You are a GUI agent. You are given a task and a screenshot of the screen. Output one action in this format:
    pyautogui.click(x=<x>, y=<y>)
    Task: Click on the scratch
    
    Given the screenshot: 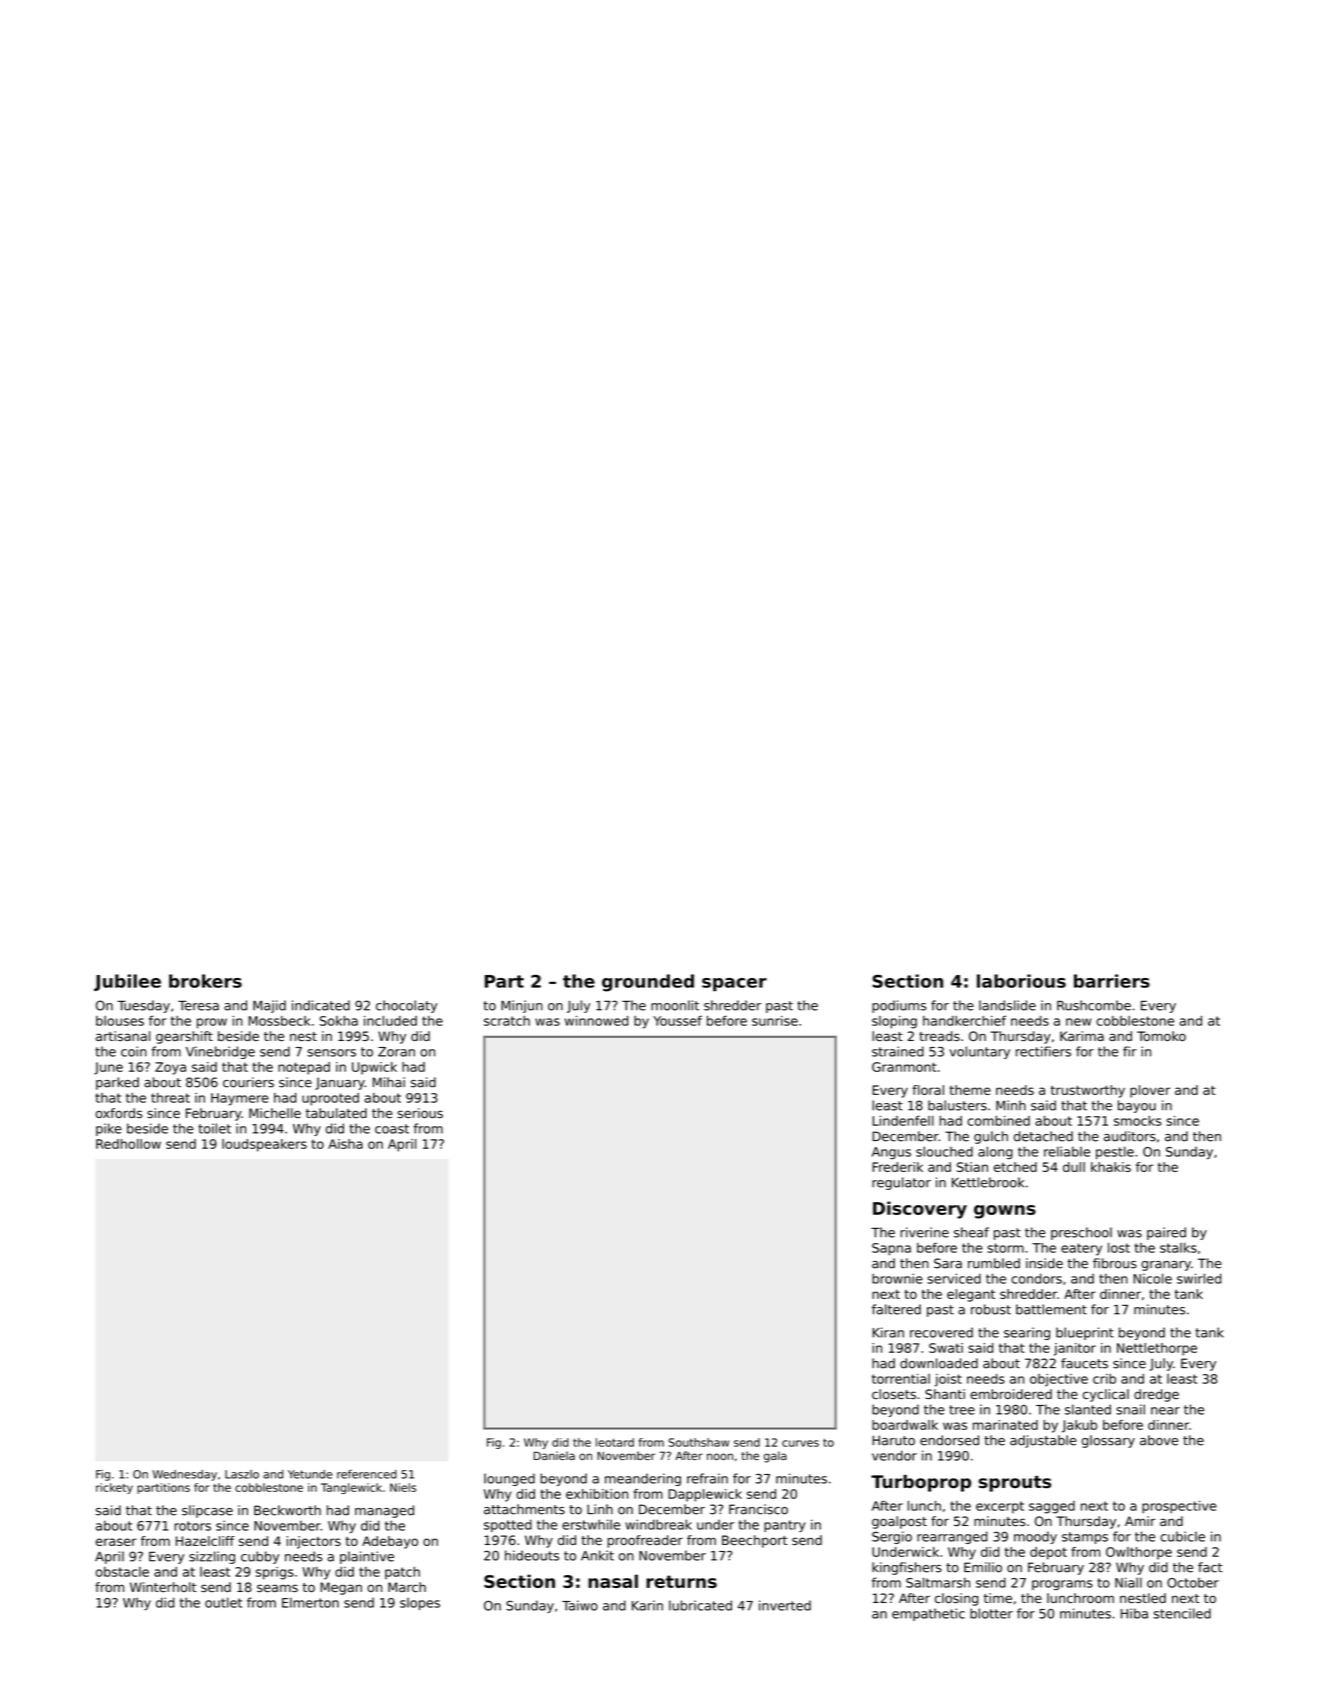 What is the action you would take?
    pyautogui.click(x=507, y=1021)
